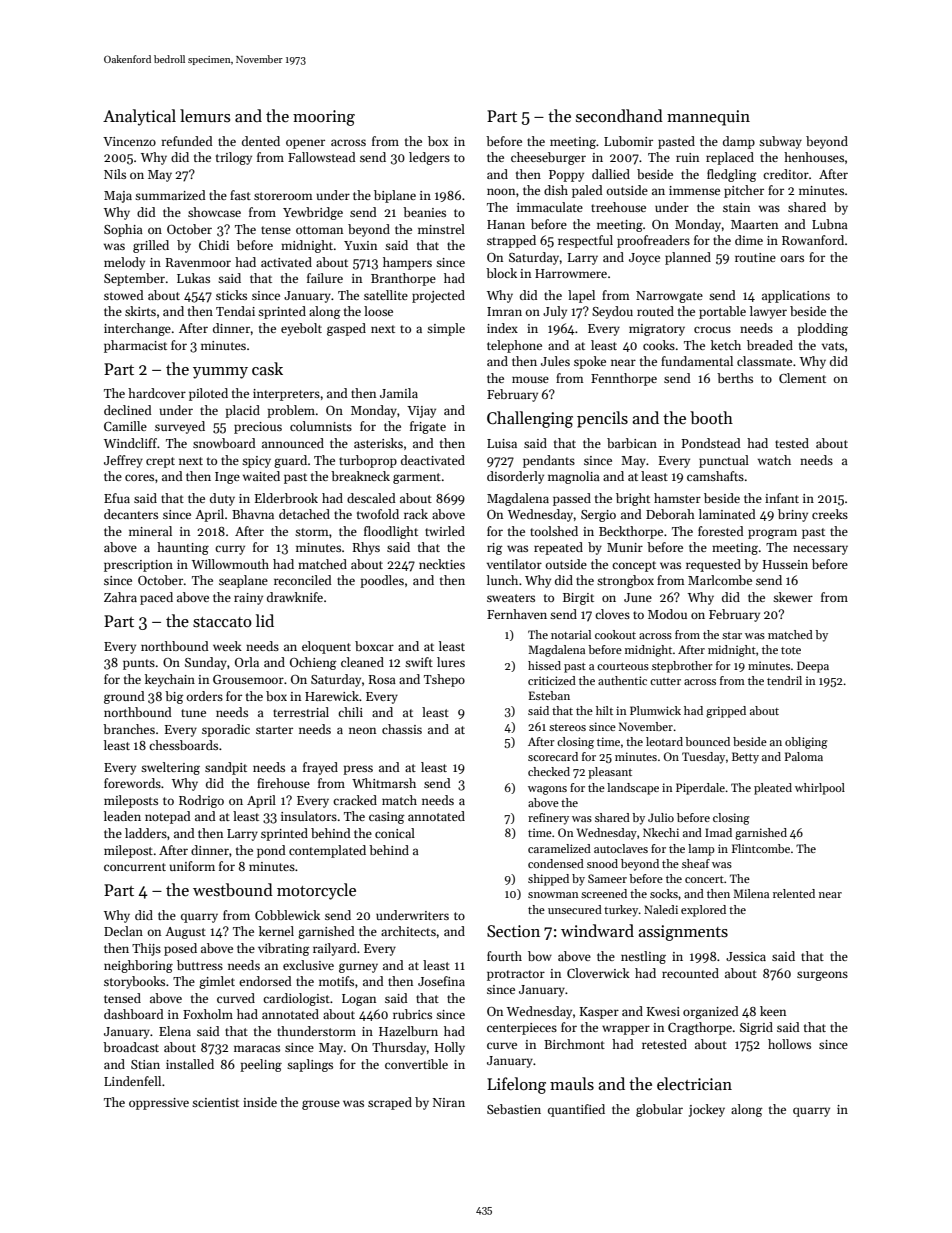 The image size is (952, 1233). What do you see at coordinates (670, 514) in the screenshot?
I see `Deborah` at bounding box center [670, 514].
